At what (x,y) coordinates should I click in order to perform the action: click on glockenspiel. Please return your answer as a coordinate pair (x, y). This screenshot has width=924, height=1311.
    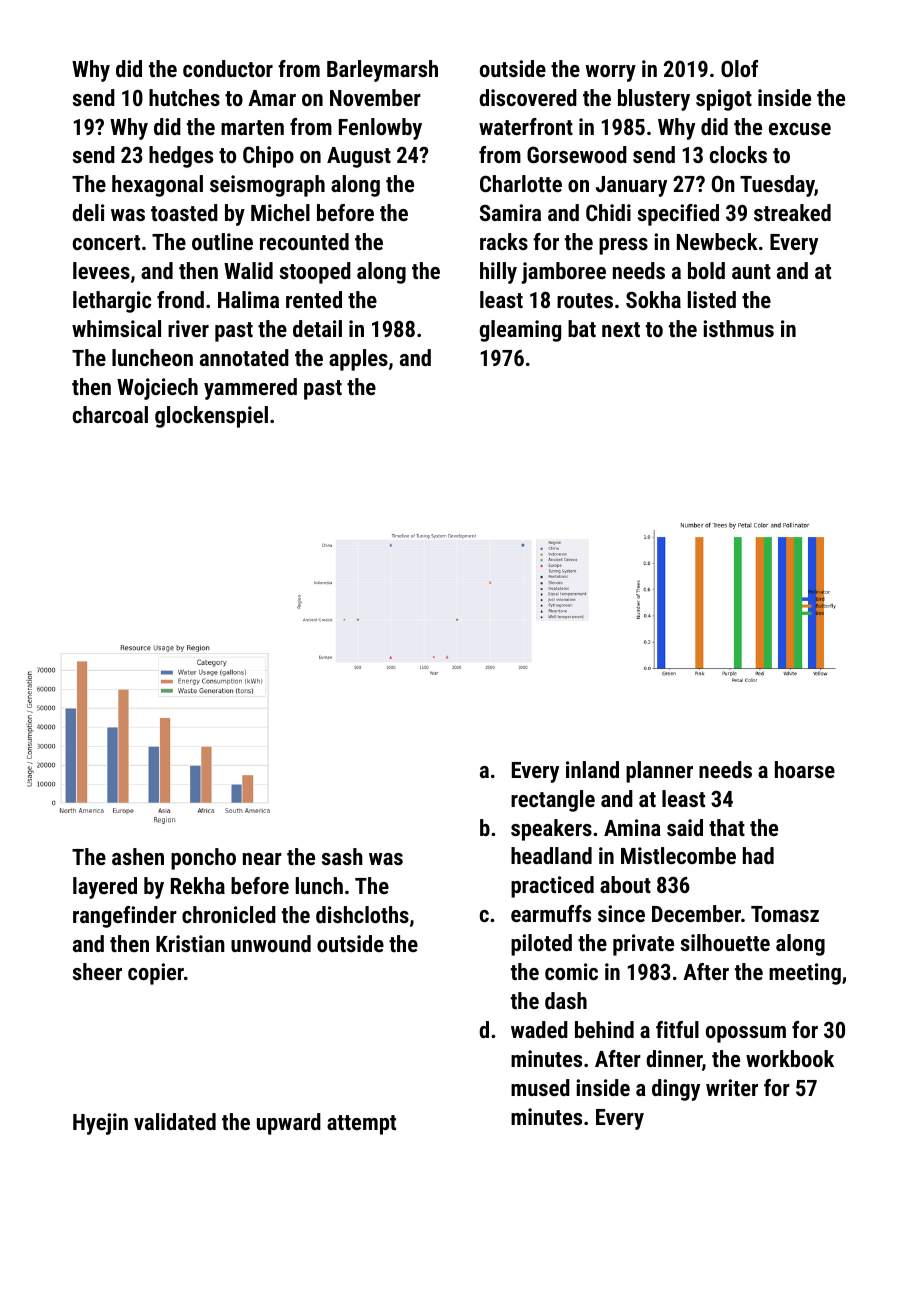
    Looking at the image, I should click on (211, 417).
